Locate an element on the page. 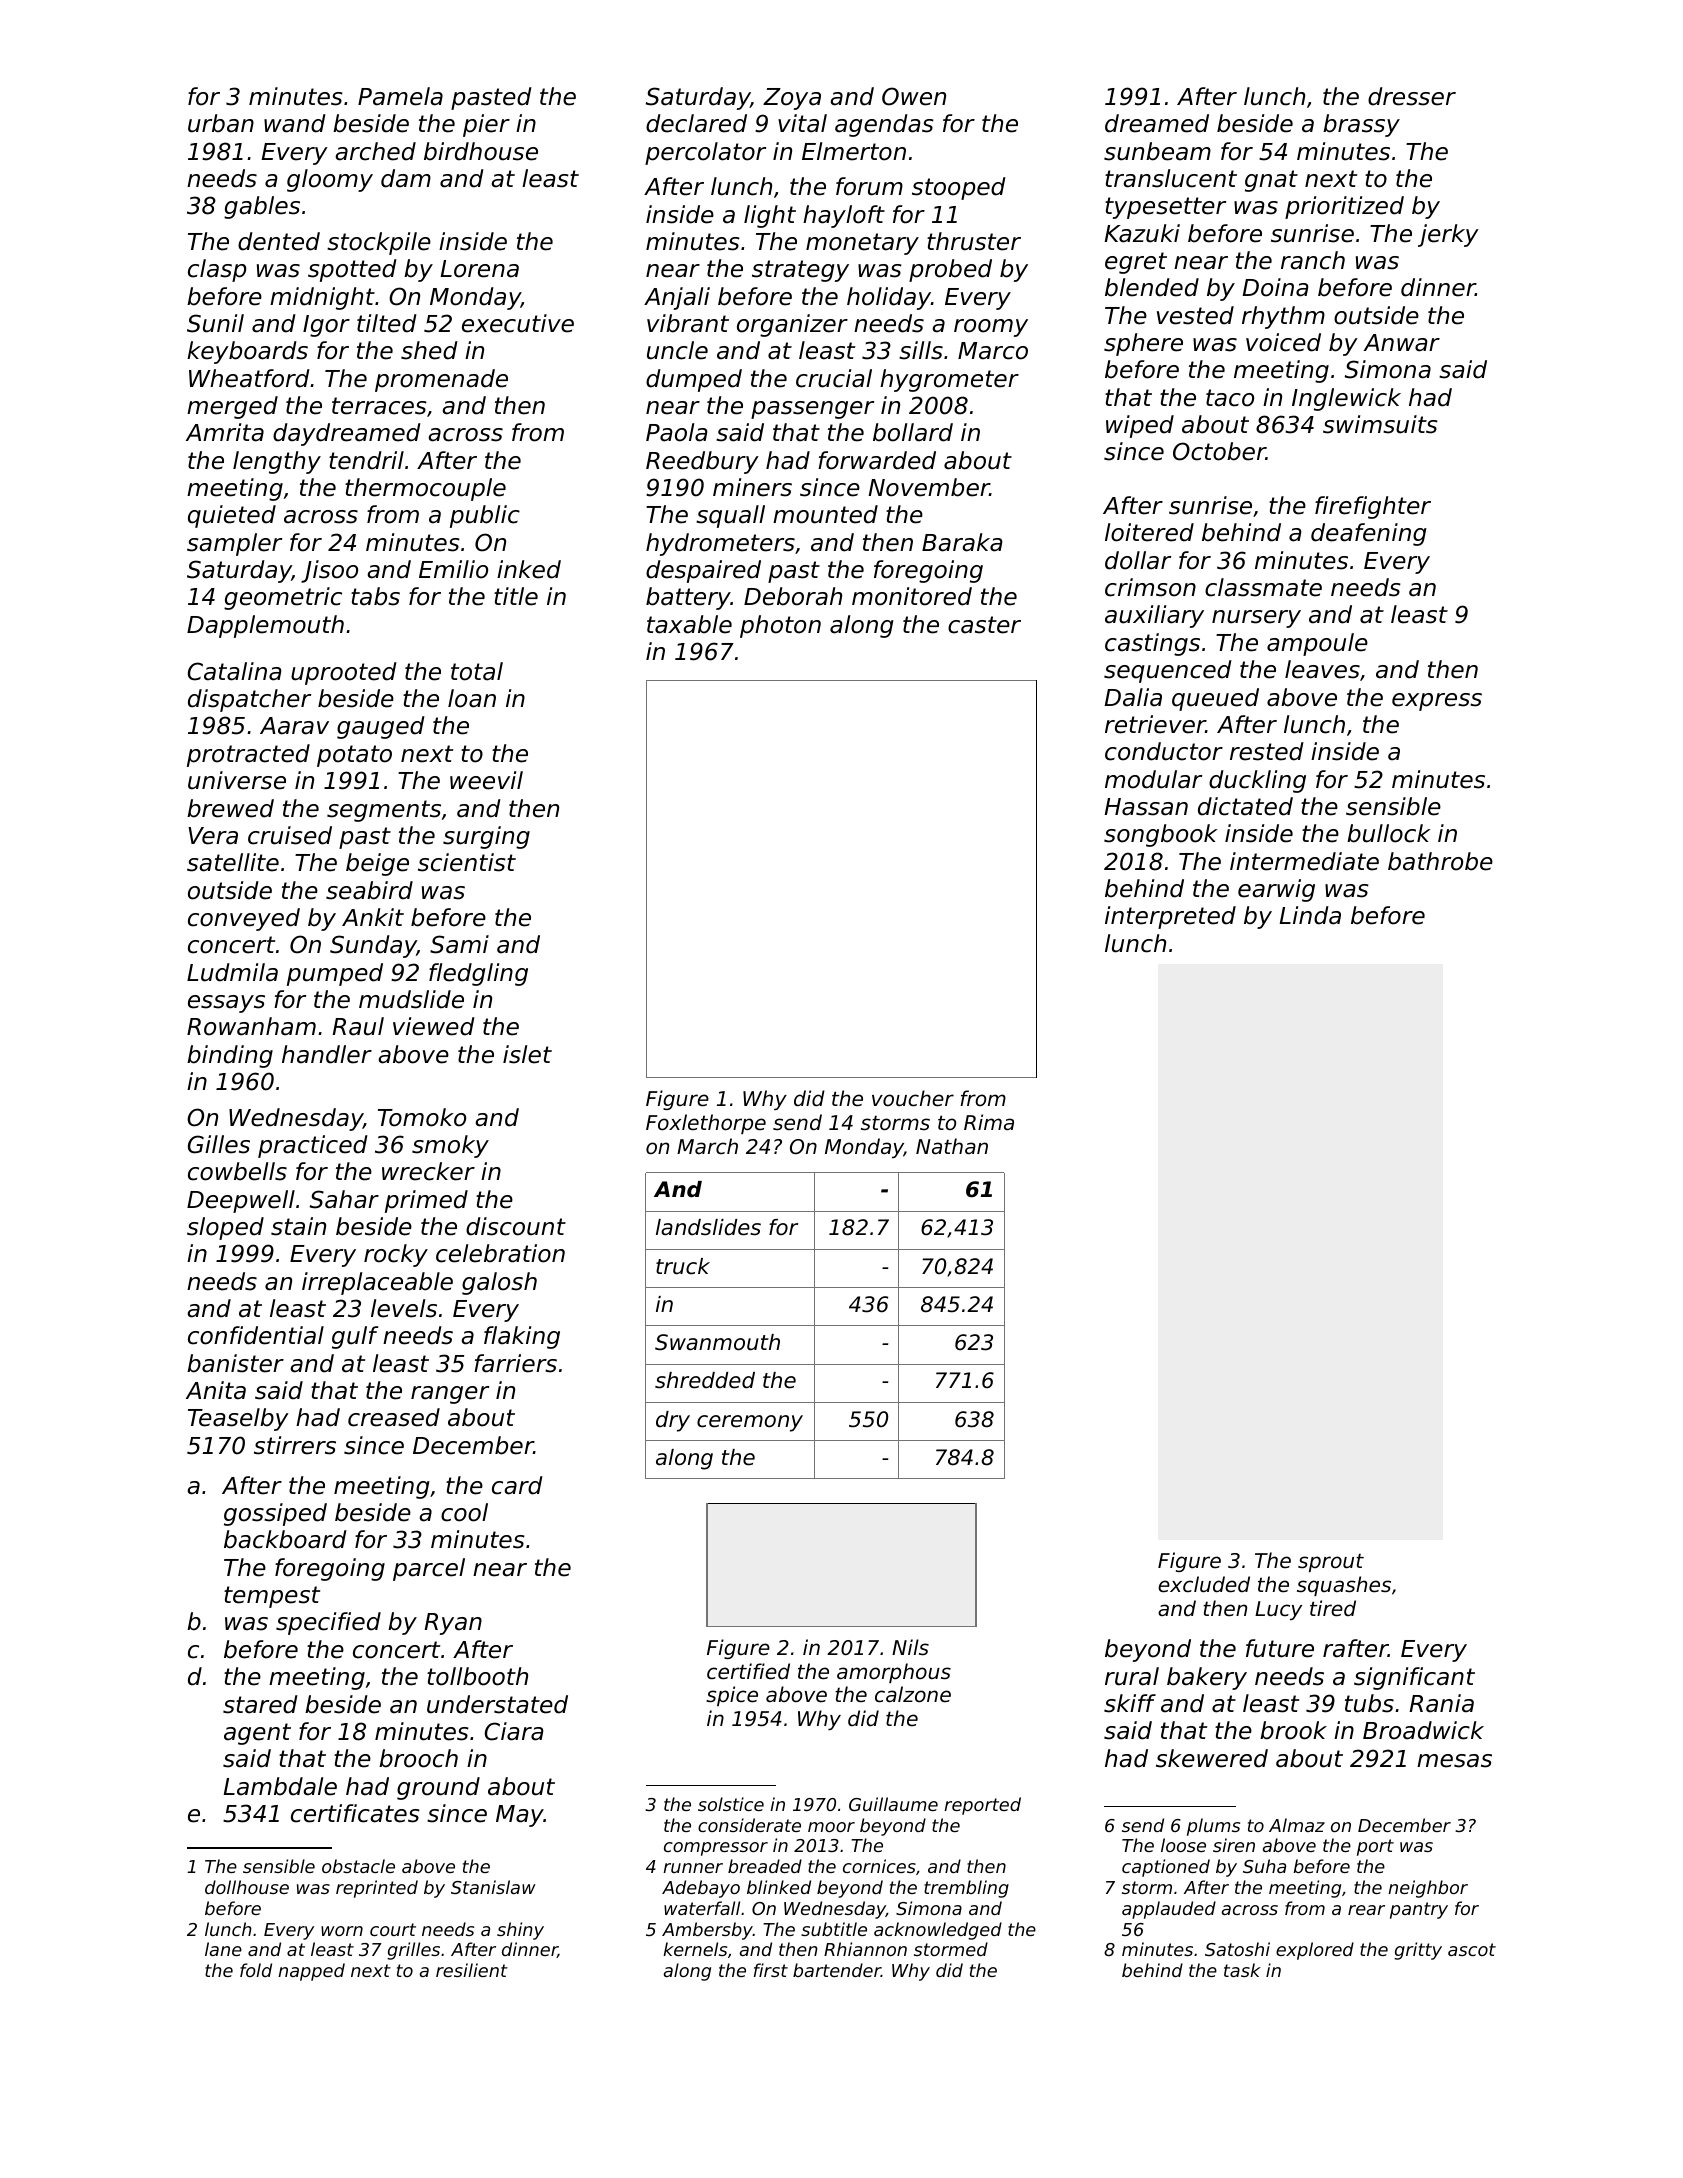  resilient is located at coordinates (472, 1970).
